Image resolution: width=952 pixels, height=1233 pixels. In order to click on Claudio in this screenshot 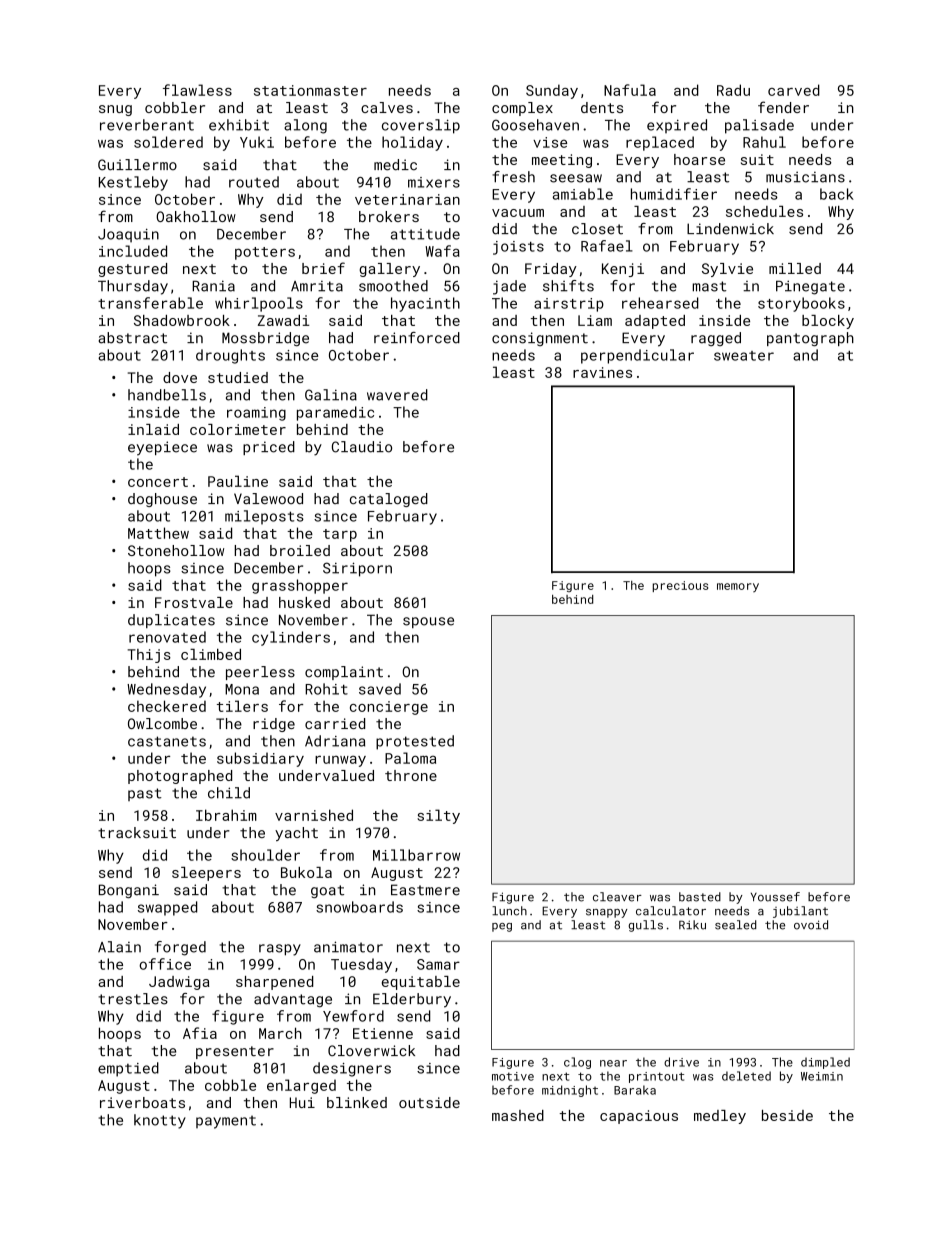, I will do `click(362, 447)`.
